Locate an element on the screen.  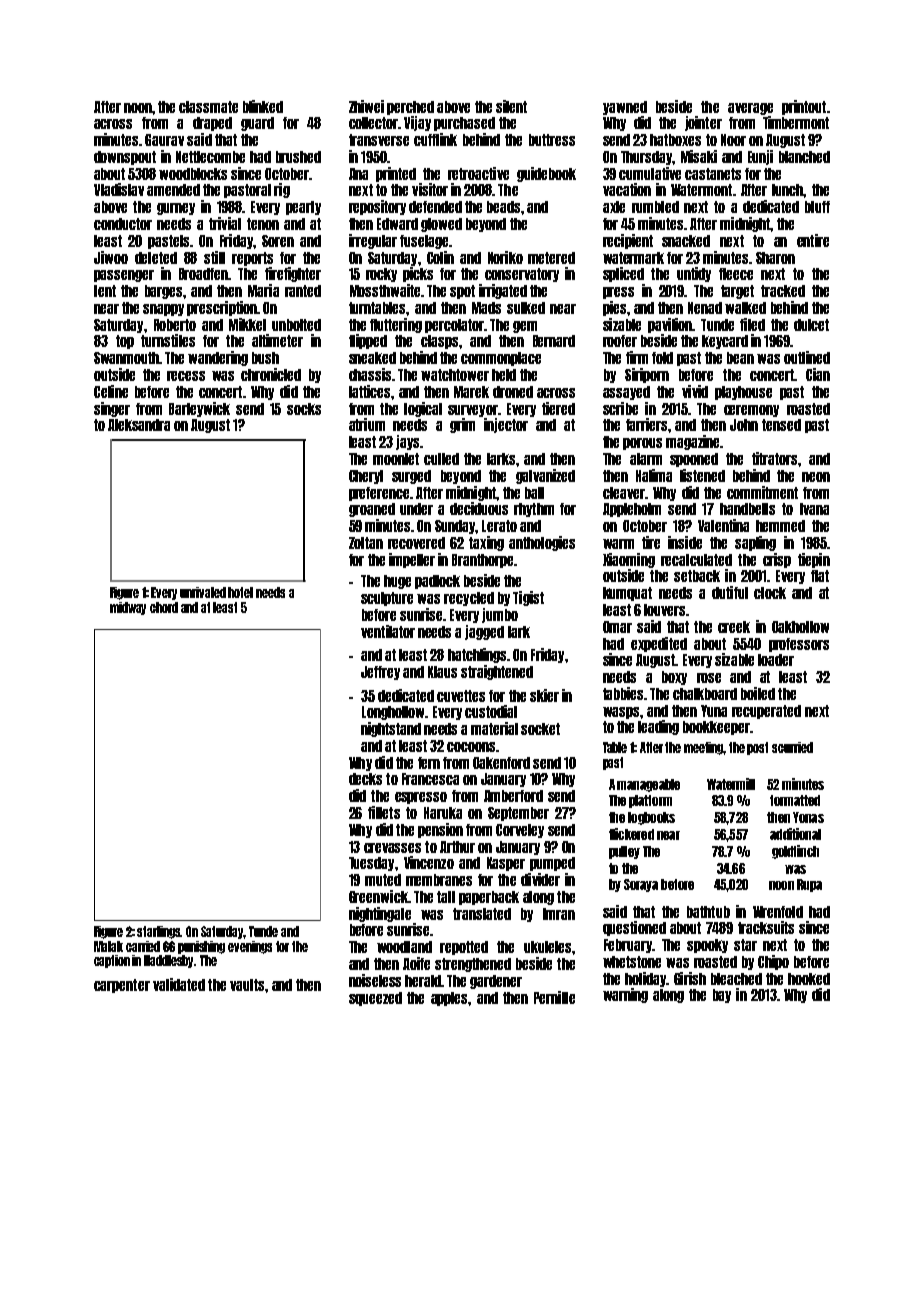
chord is located at coordinates (164, 607).
